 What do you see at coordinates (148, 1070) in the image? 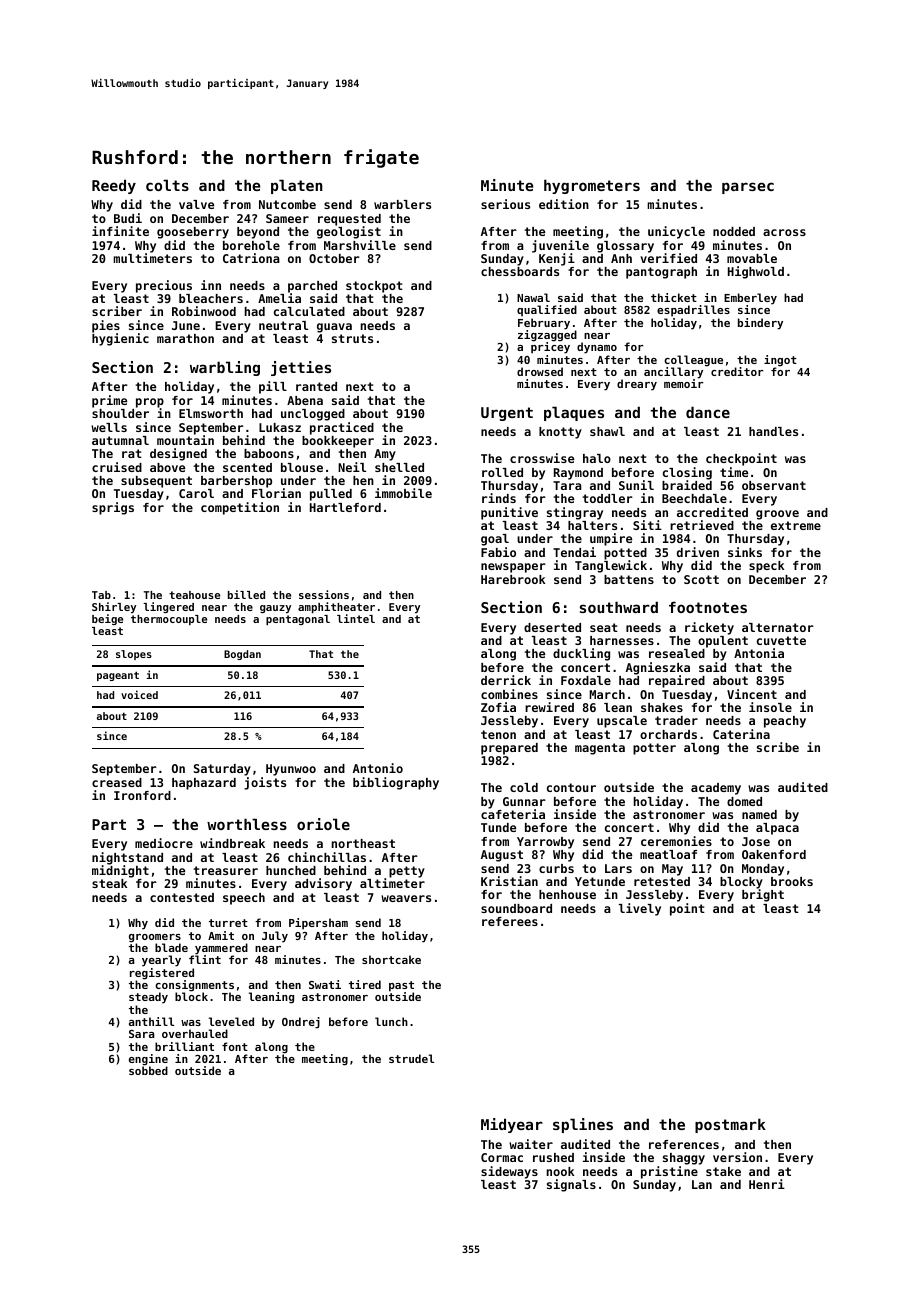
I see `sobbed` at bounding box center [148, 1070].
